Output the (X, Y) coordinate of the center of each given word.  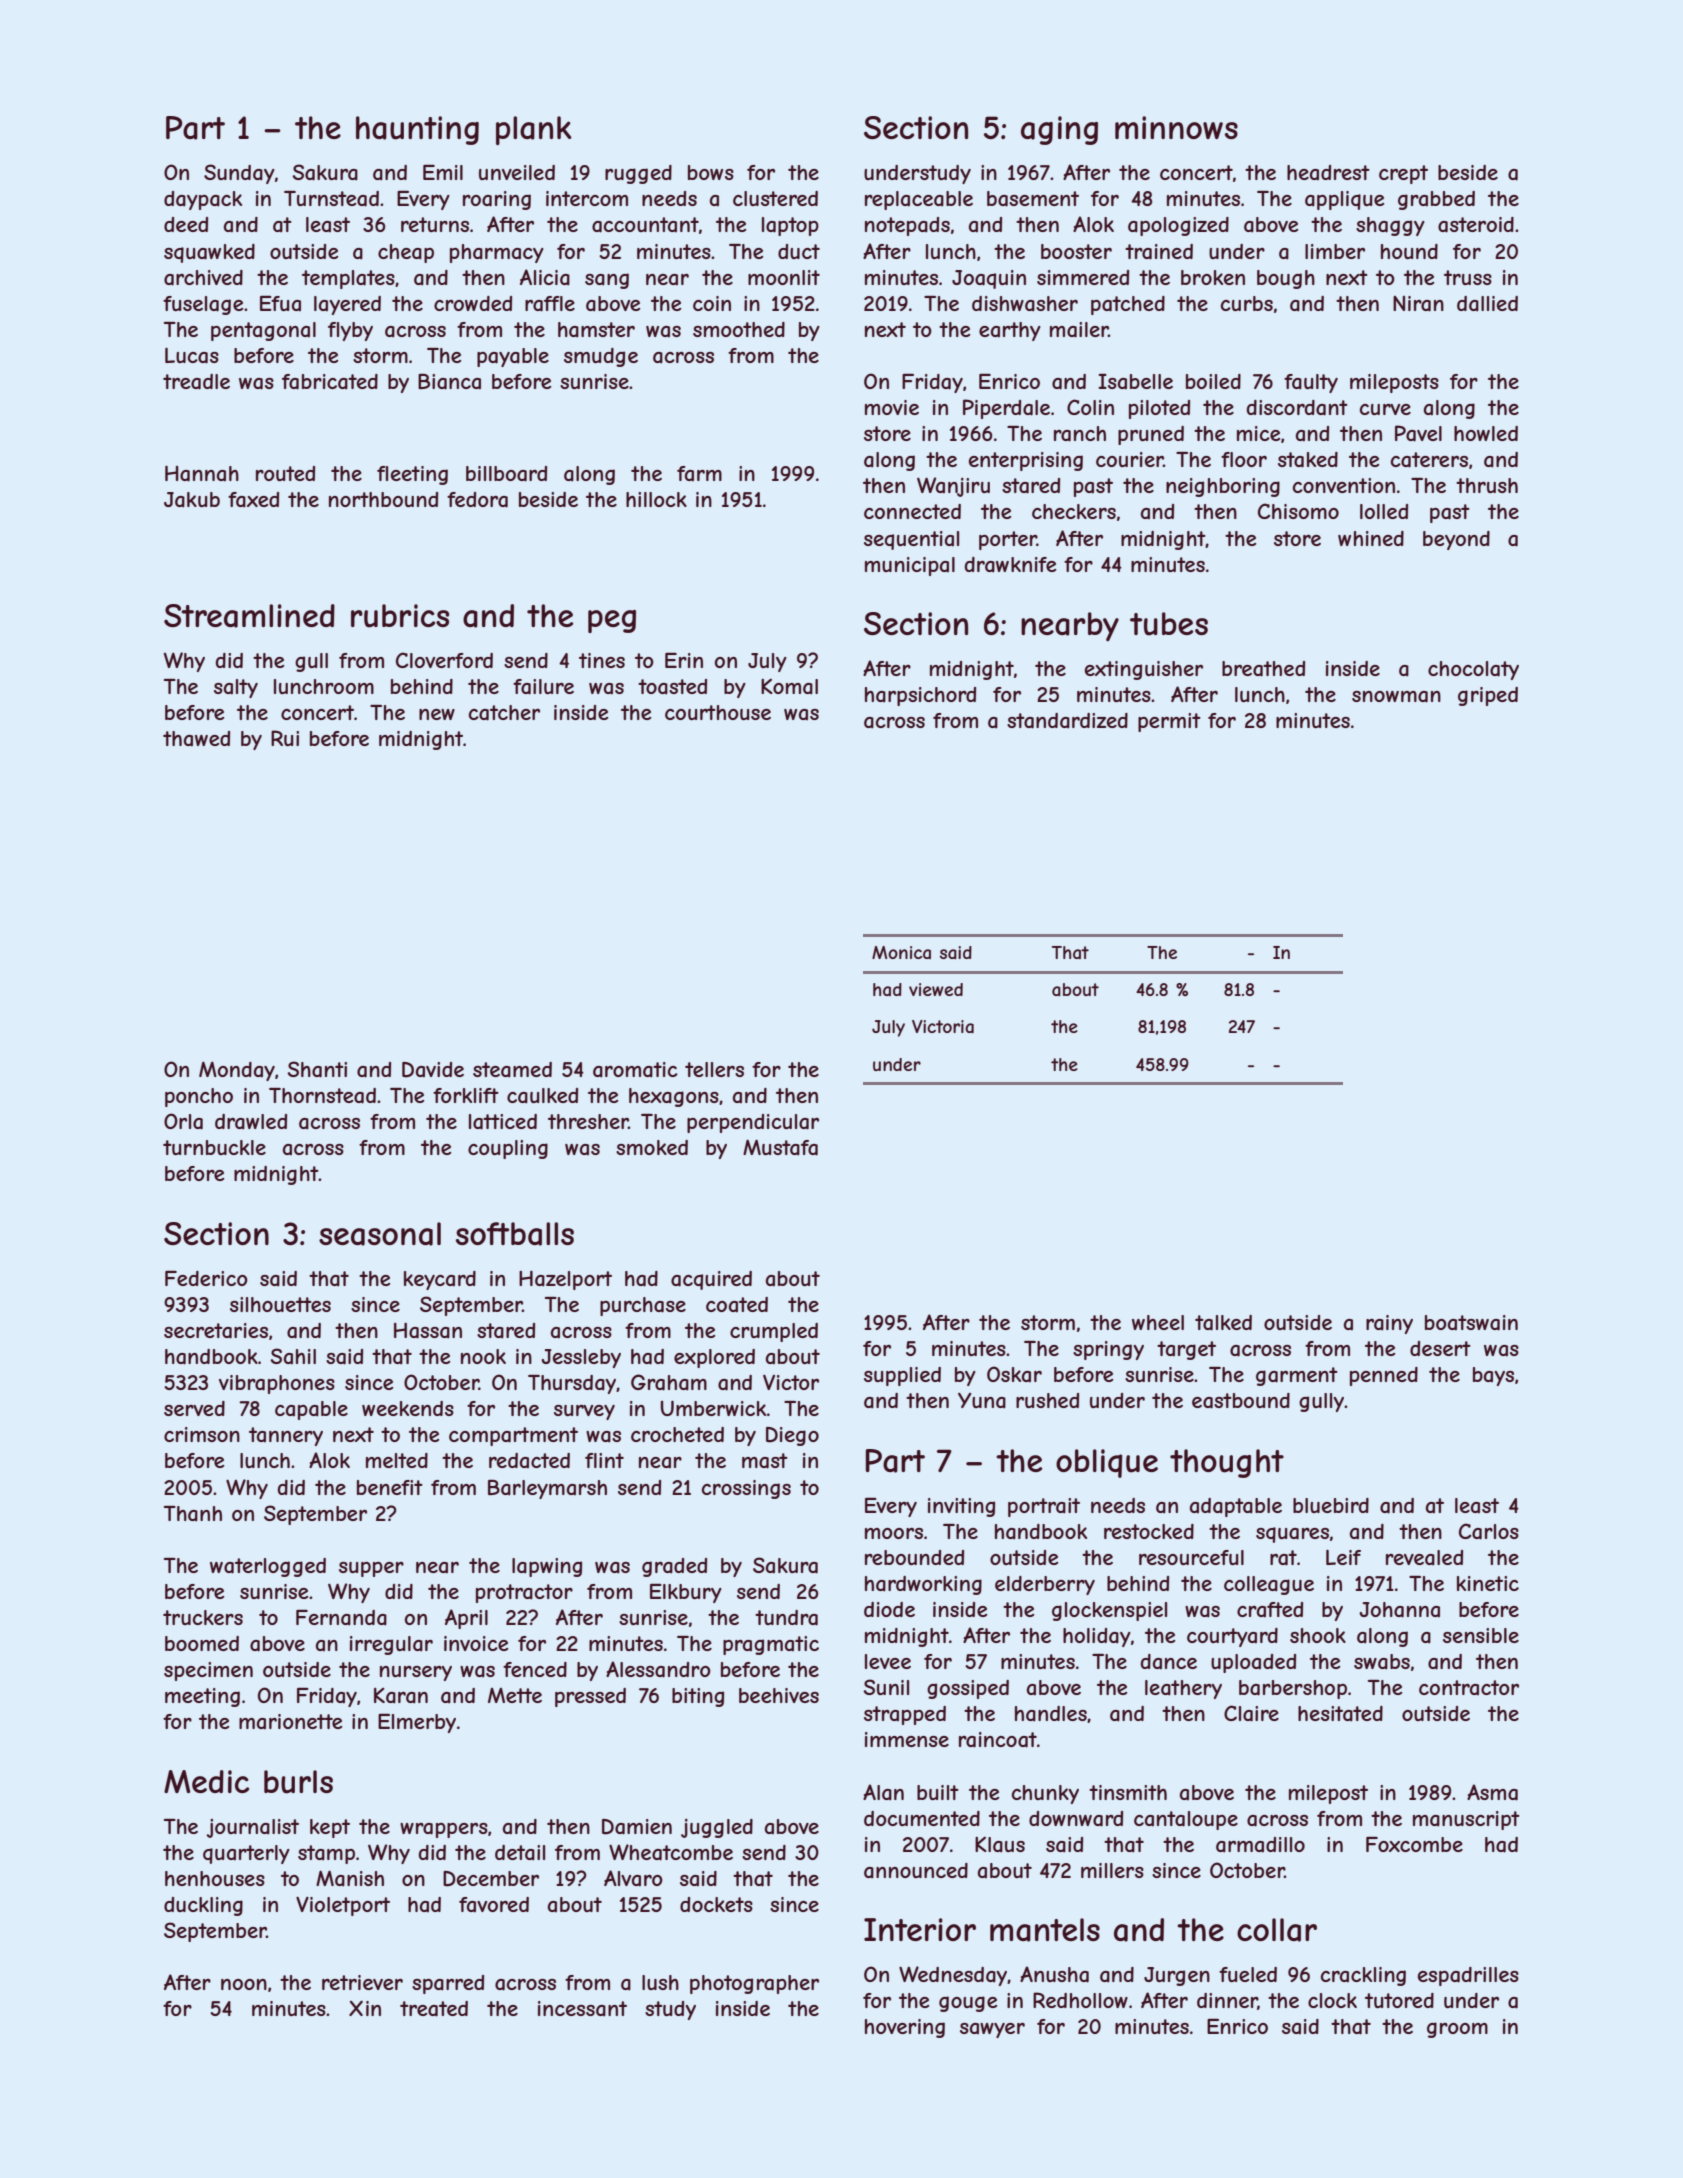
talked (1223, 1323)
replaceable (919, 200)
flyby (350, 331)
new (437, 714)
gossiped (968, 1689)
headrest (1328, 173)
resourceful (1191, 1557)
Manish (350, 1878)
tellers (714, 1069)
